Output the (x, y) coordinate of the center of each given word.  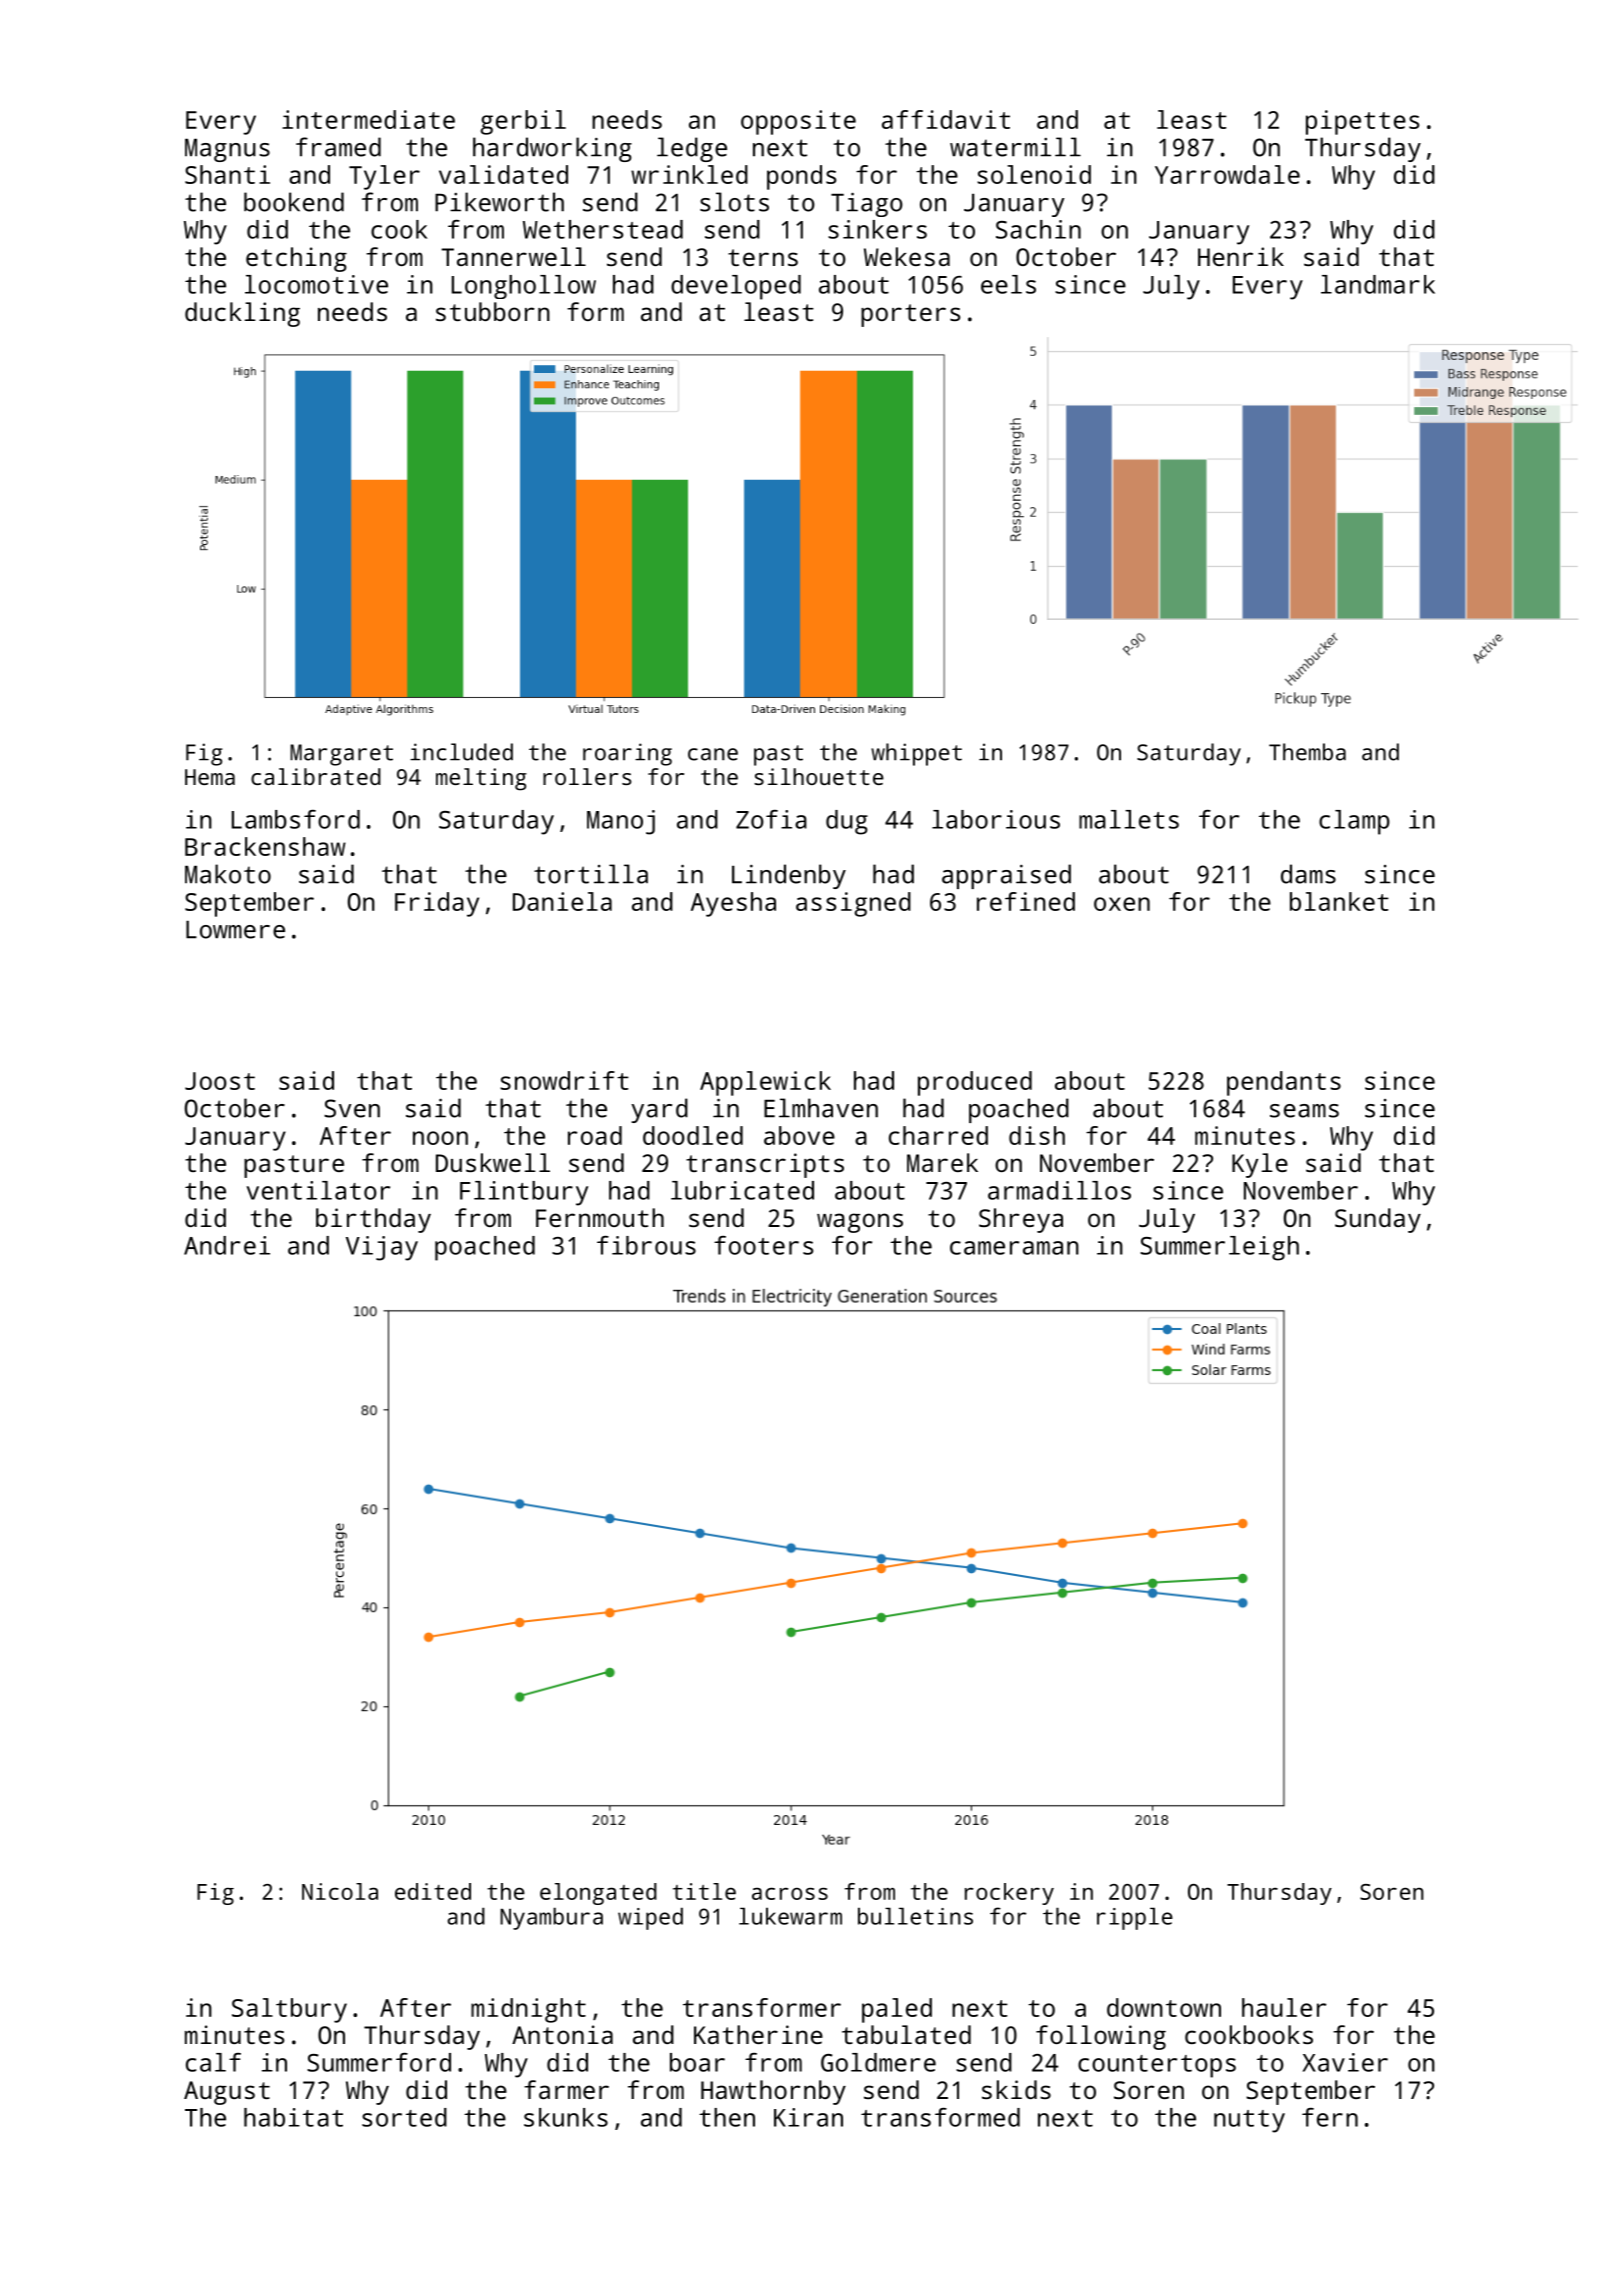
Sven (352, 1108)
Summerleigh (1219, 1248)
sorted (404, 2117)
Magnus (227, 150)
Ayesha (733, 904)
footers (763, 1245)
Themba (1307, 752)
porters (910, 315)
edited (433, 1891)
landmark (1378, 284)
